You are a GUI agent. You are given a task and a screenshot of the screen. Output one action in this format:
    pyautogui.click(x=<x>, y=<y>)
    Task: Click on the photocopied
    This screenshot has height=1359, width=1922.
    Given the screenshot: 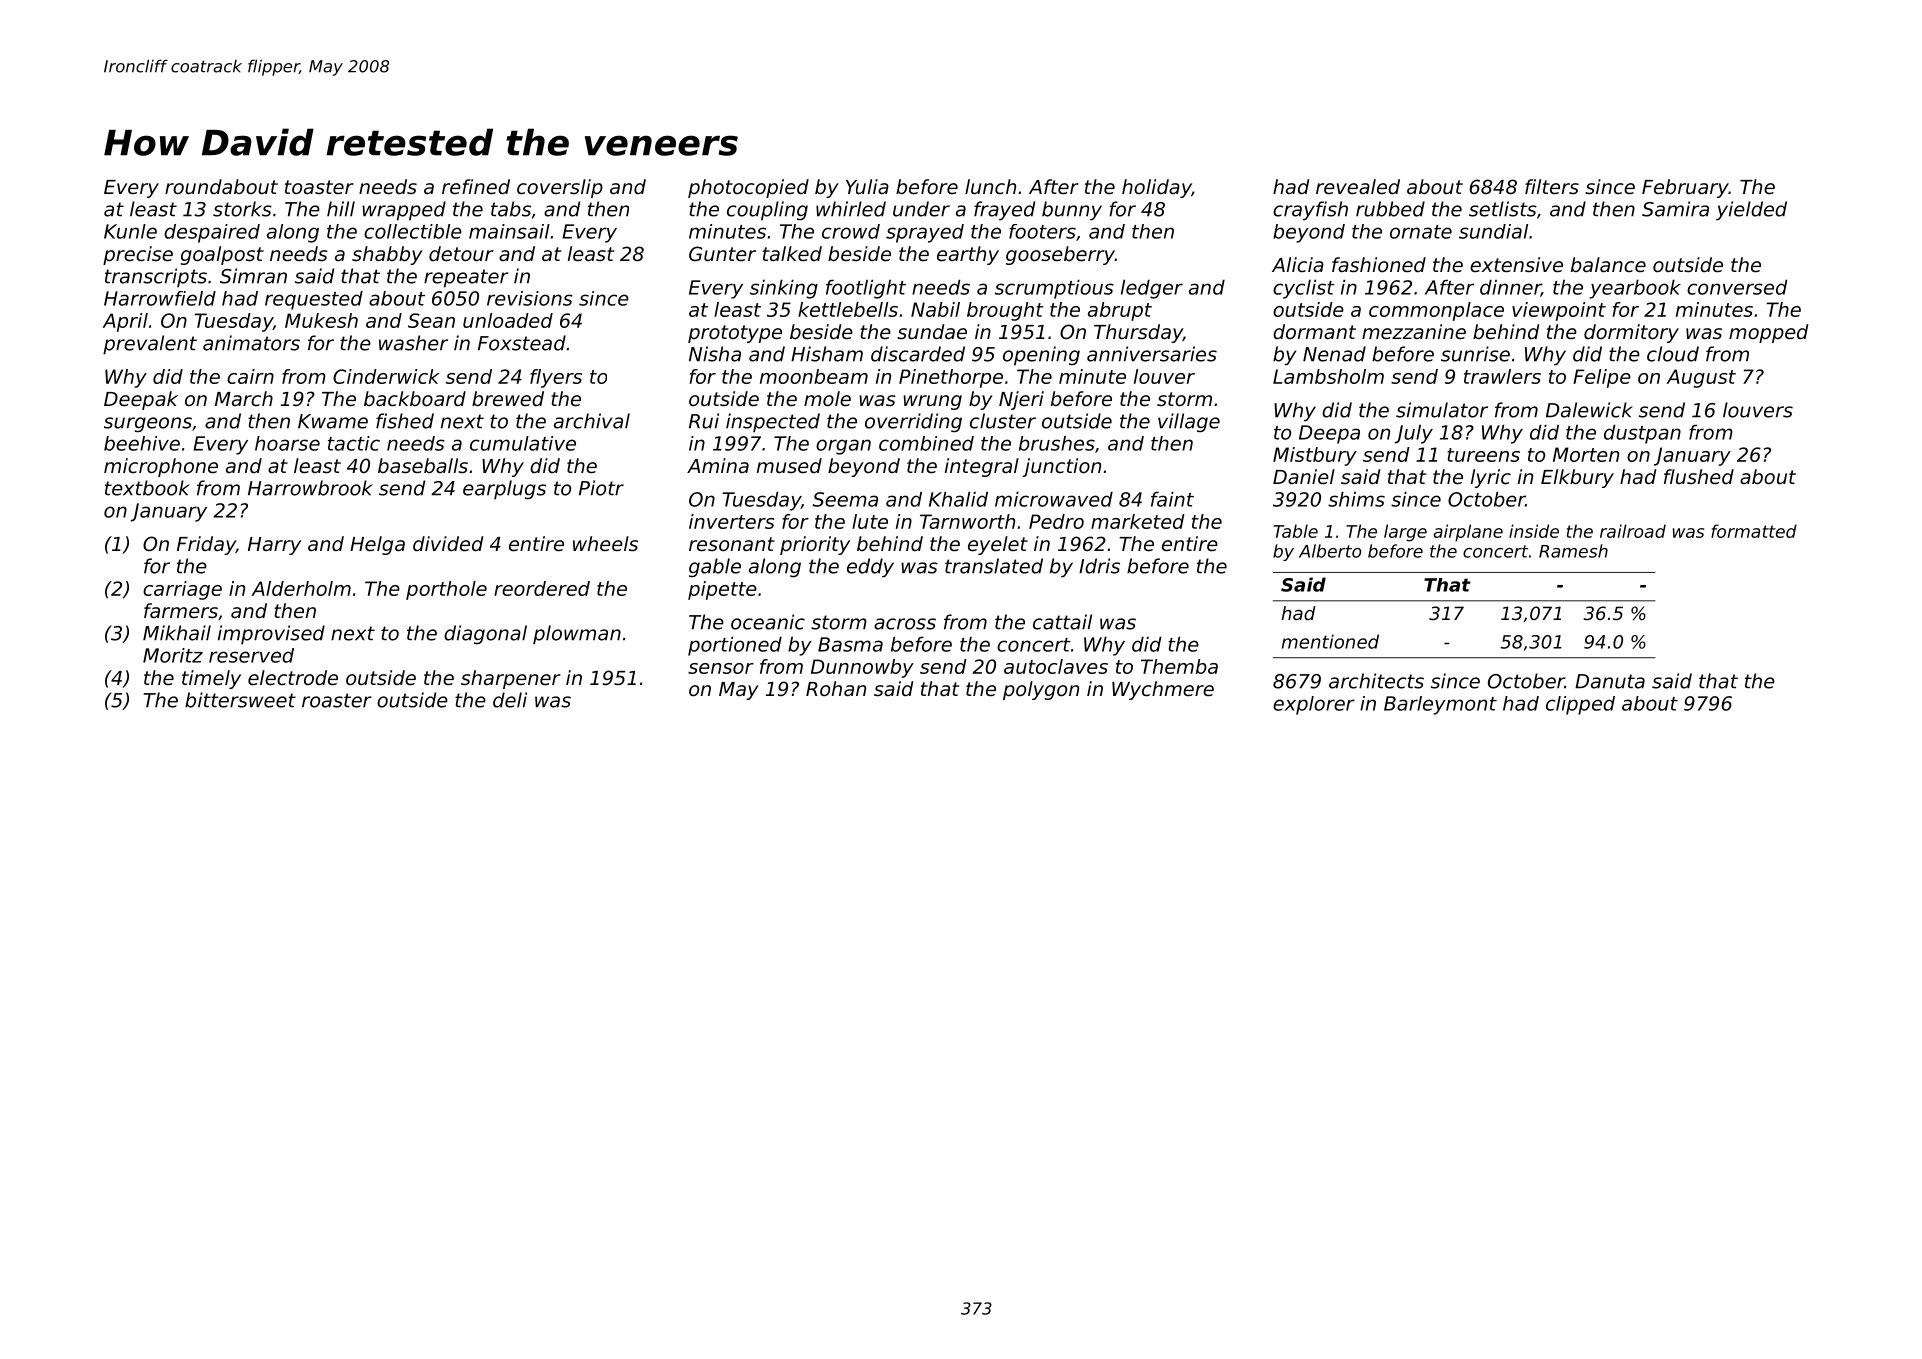 What is the action you would take?
    pyautogui.click(x=748, y=188)
